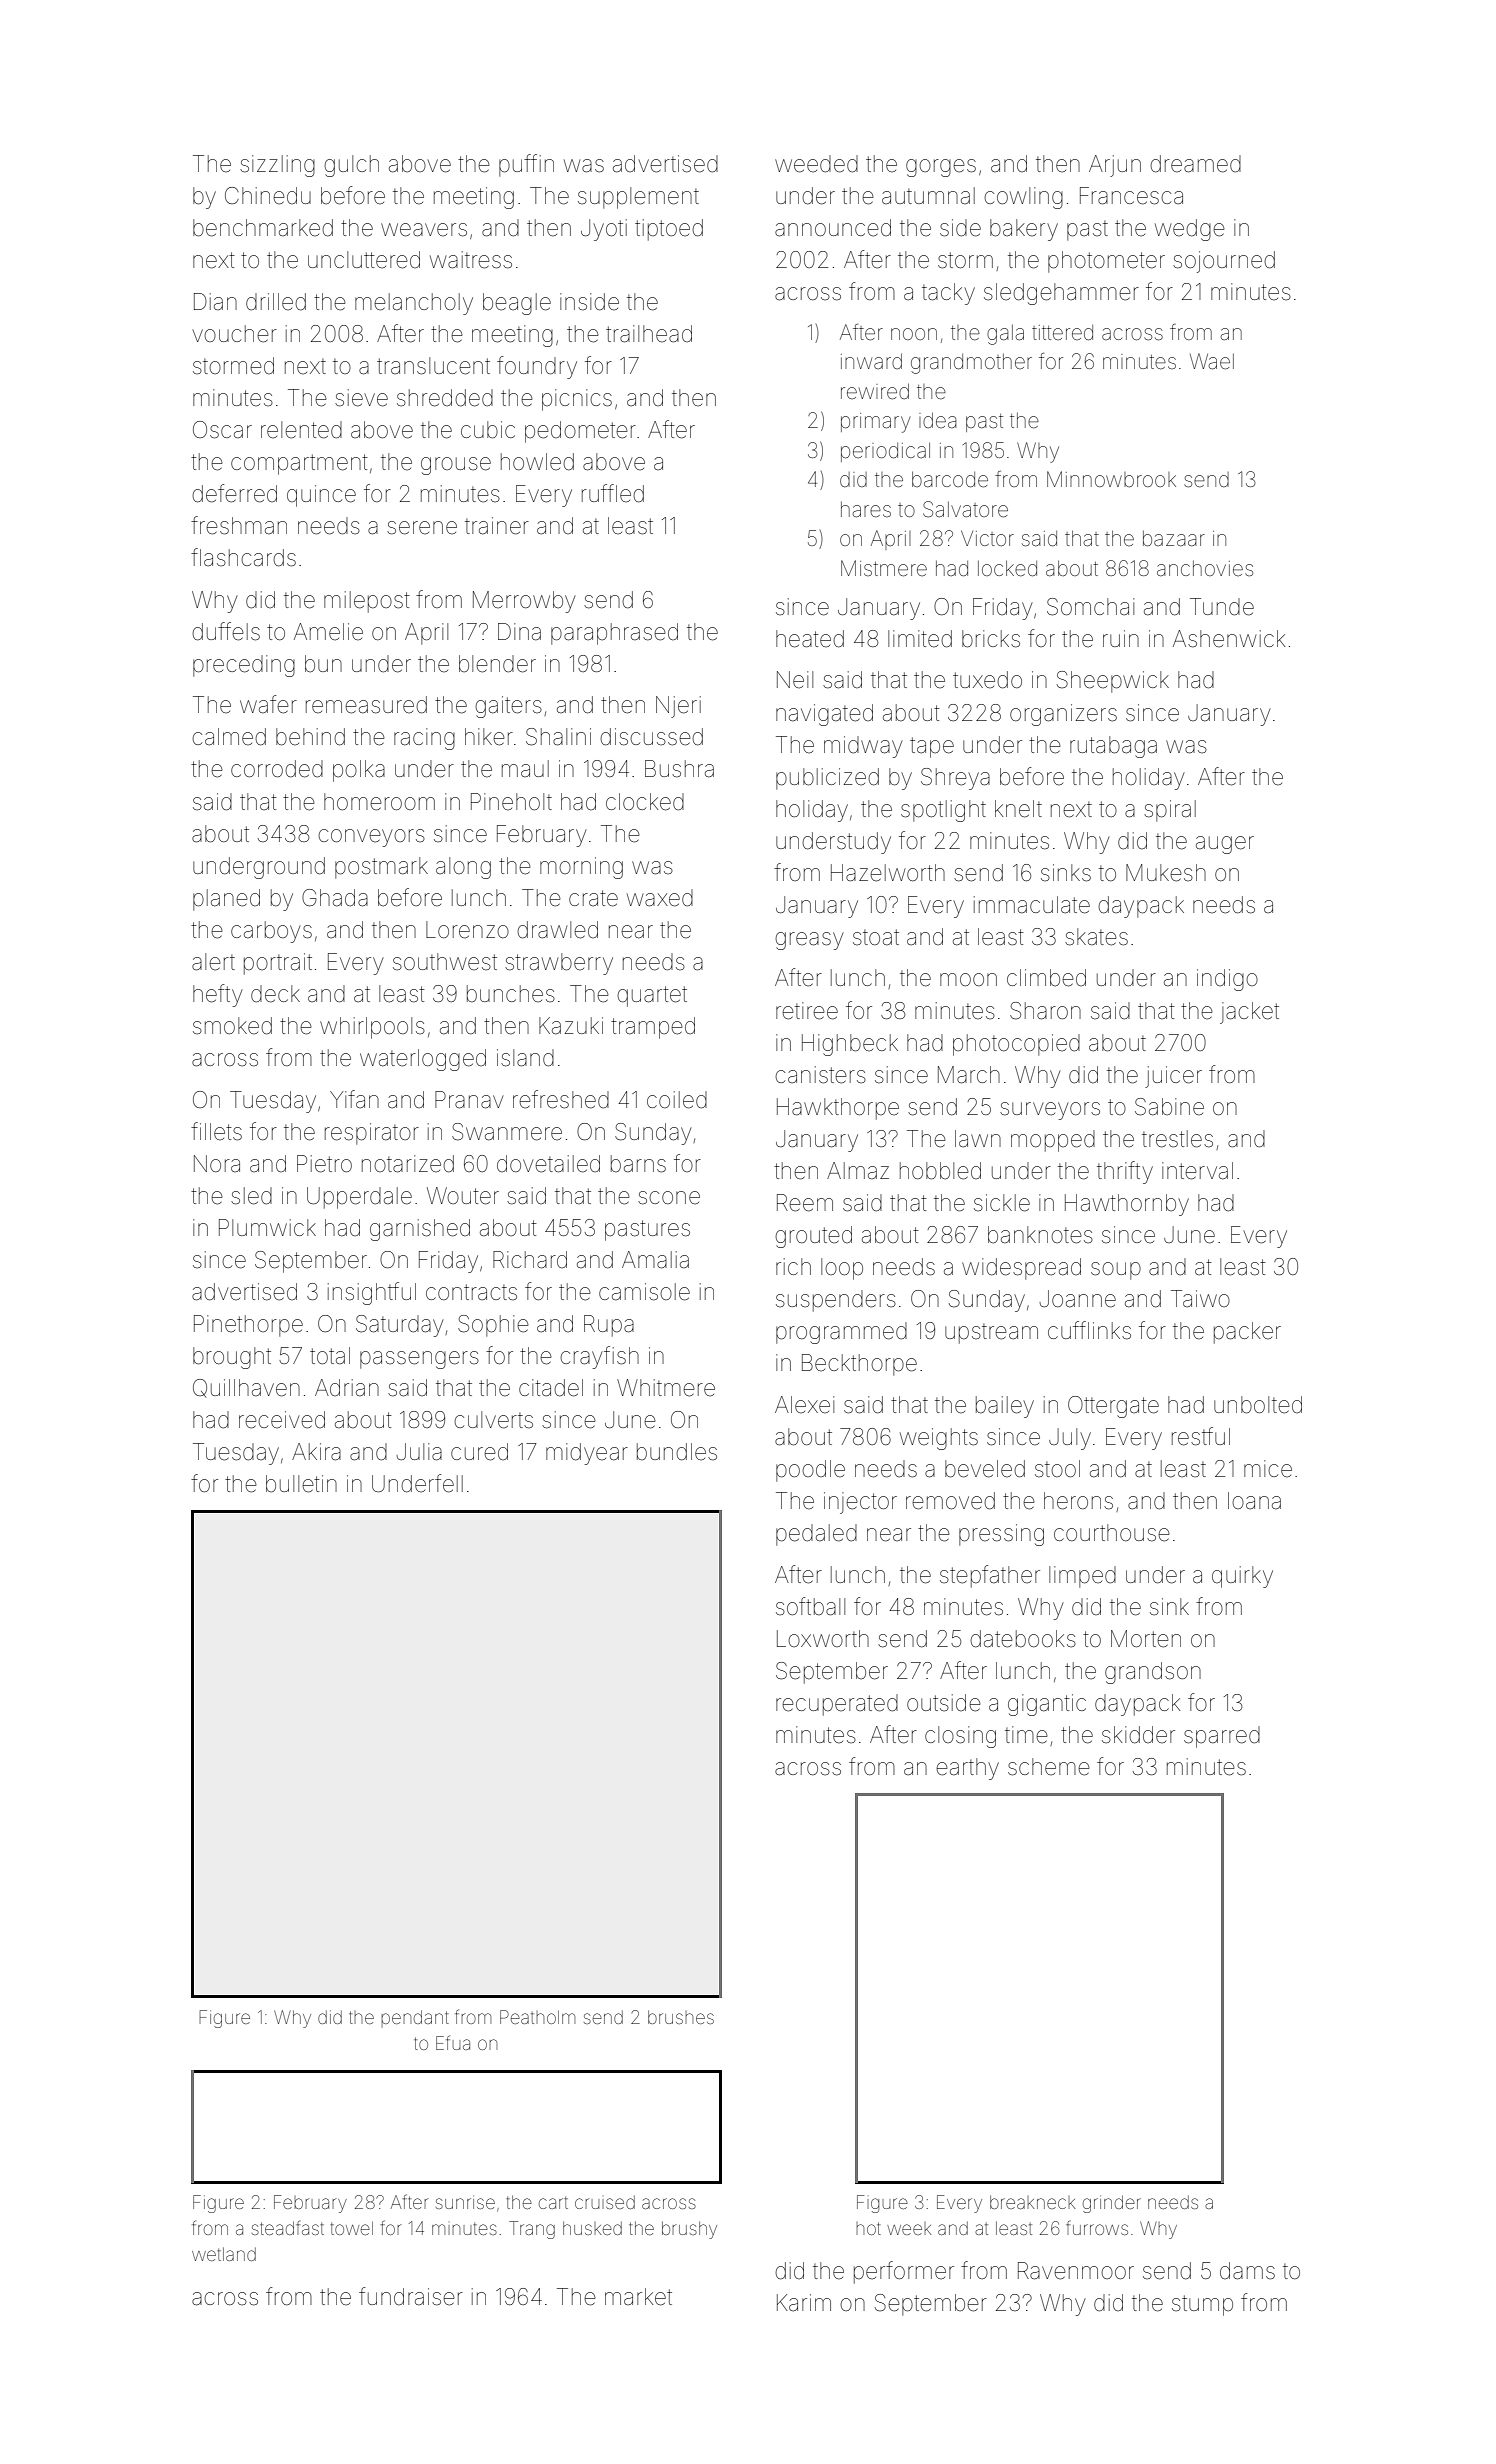 The width and height of the page is (1496, 2464). I want to click on sparred, so click(1222, 1737).
